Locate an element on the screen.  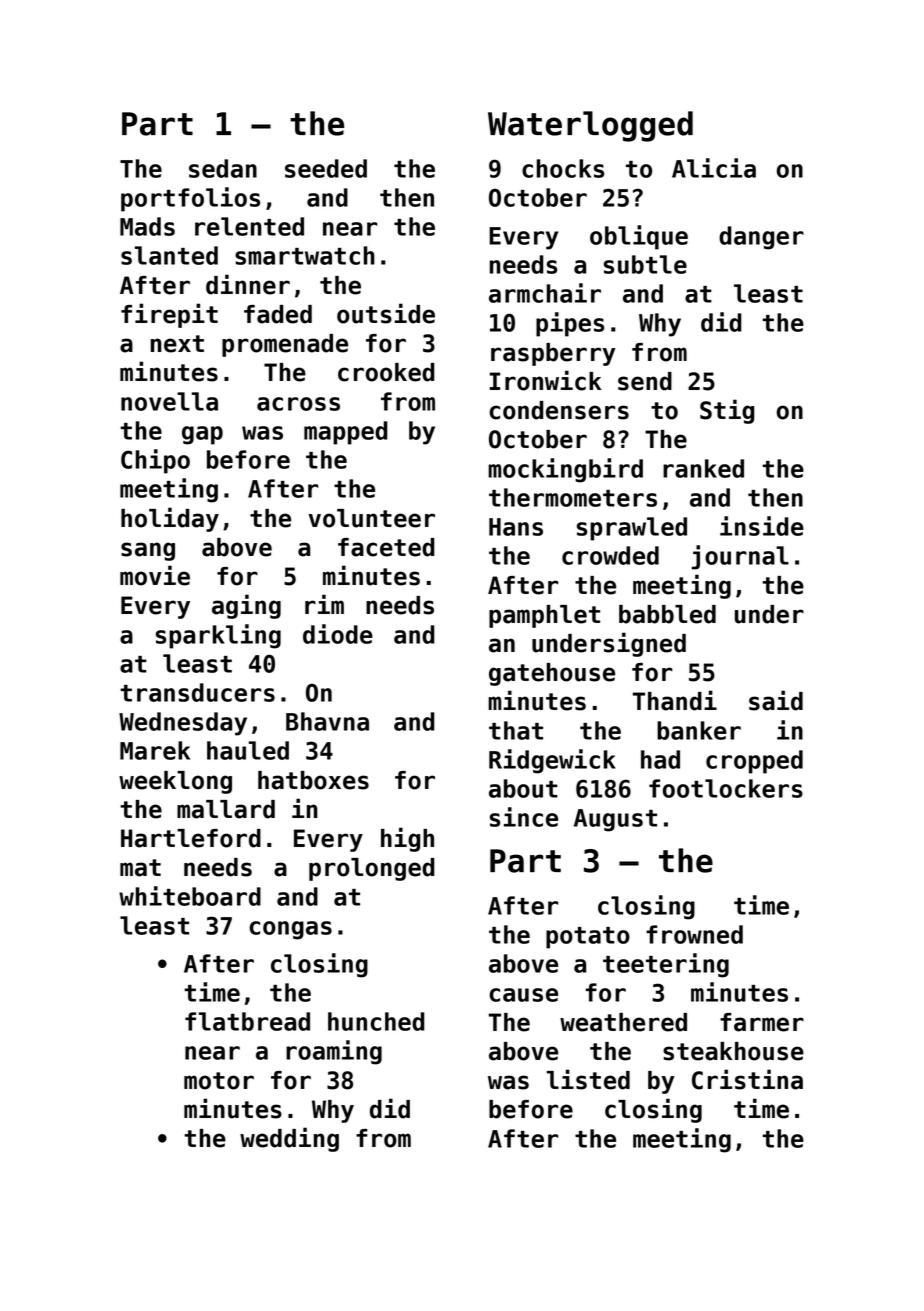
sedan is located at coordinates (223, 168).
